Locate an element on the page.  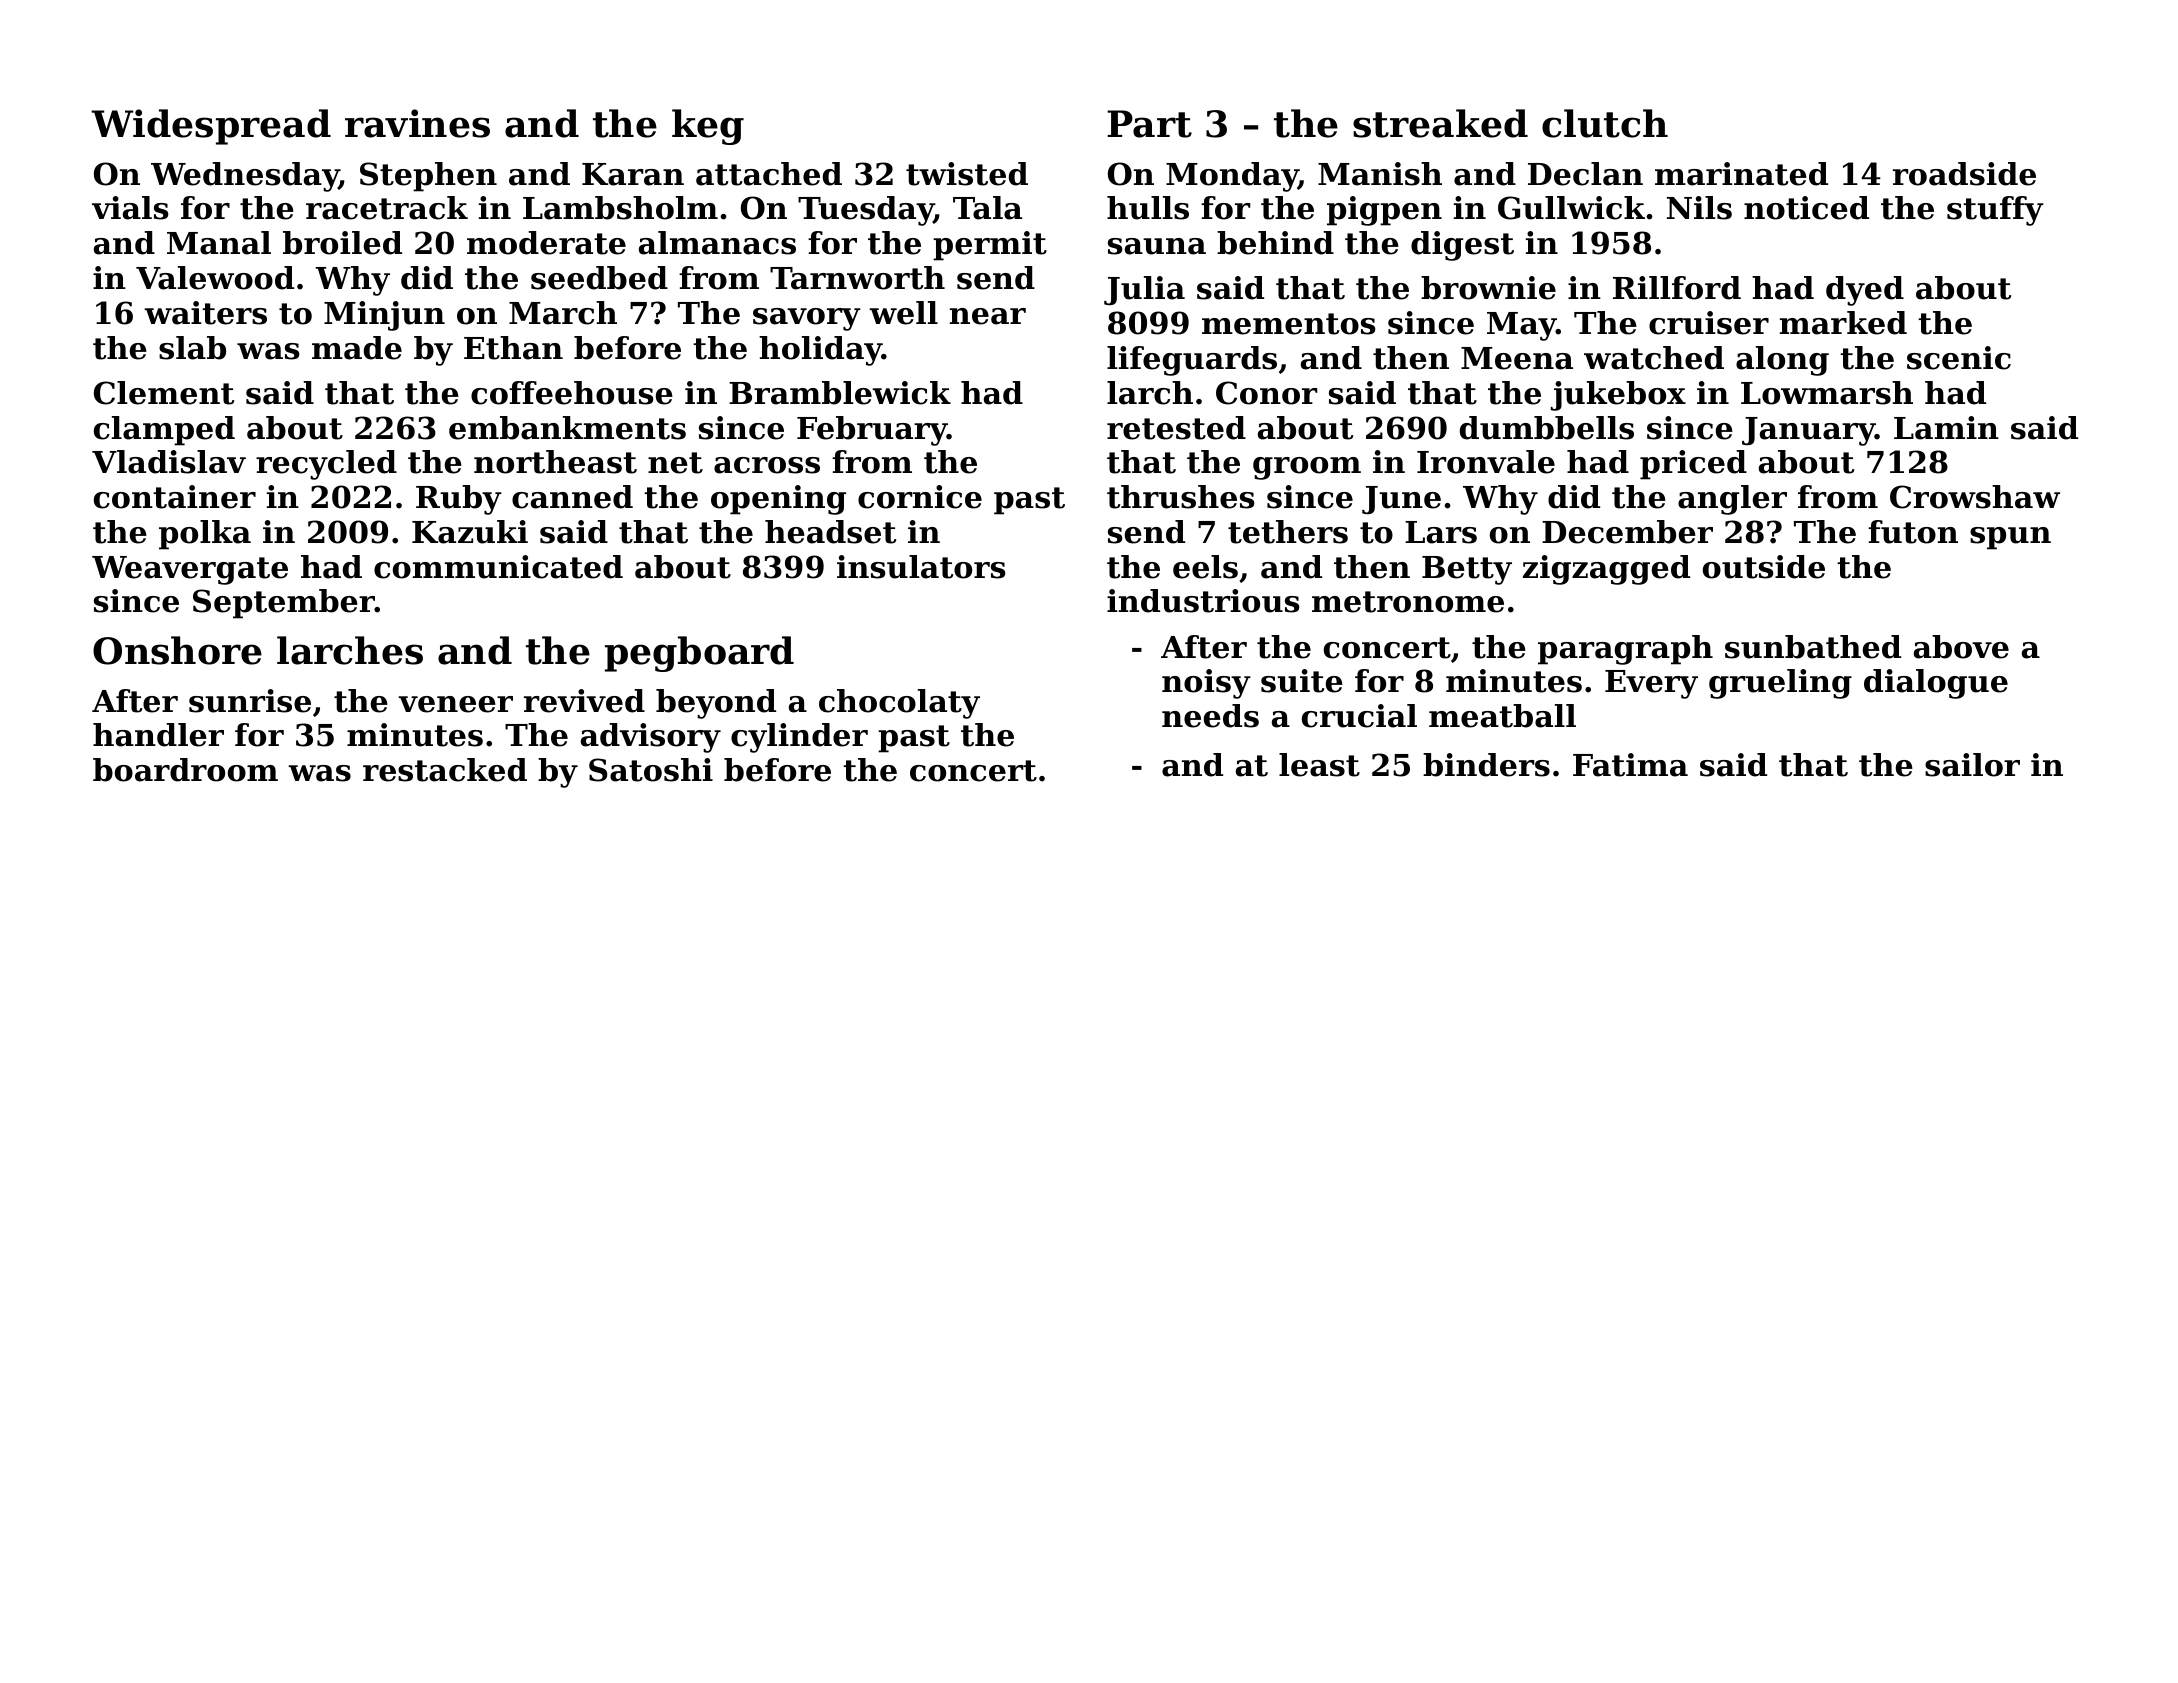
container is located at coordinates (175, 497).
